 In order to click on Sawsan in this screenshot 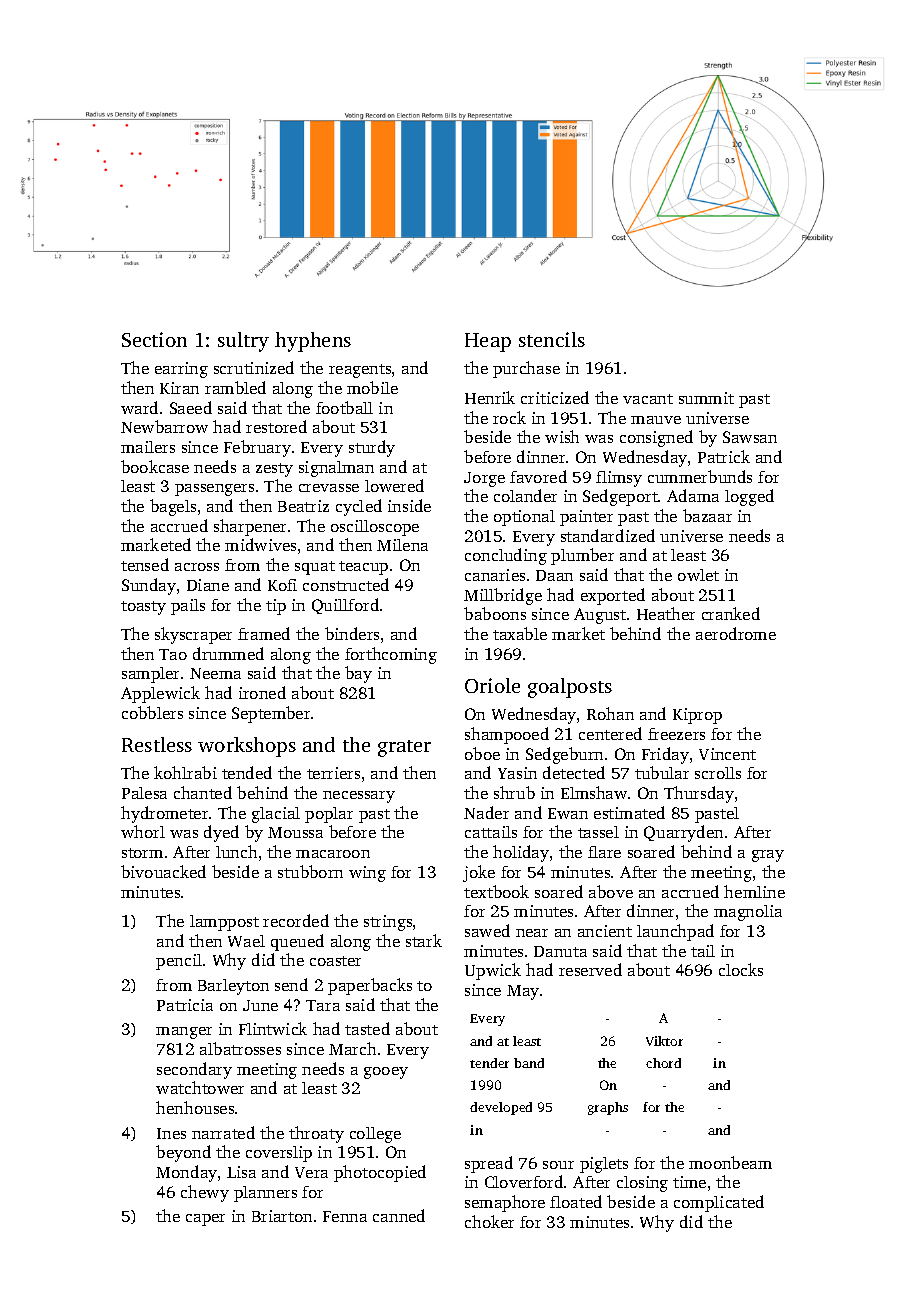, I will do `click(750, 437)`.
